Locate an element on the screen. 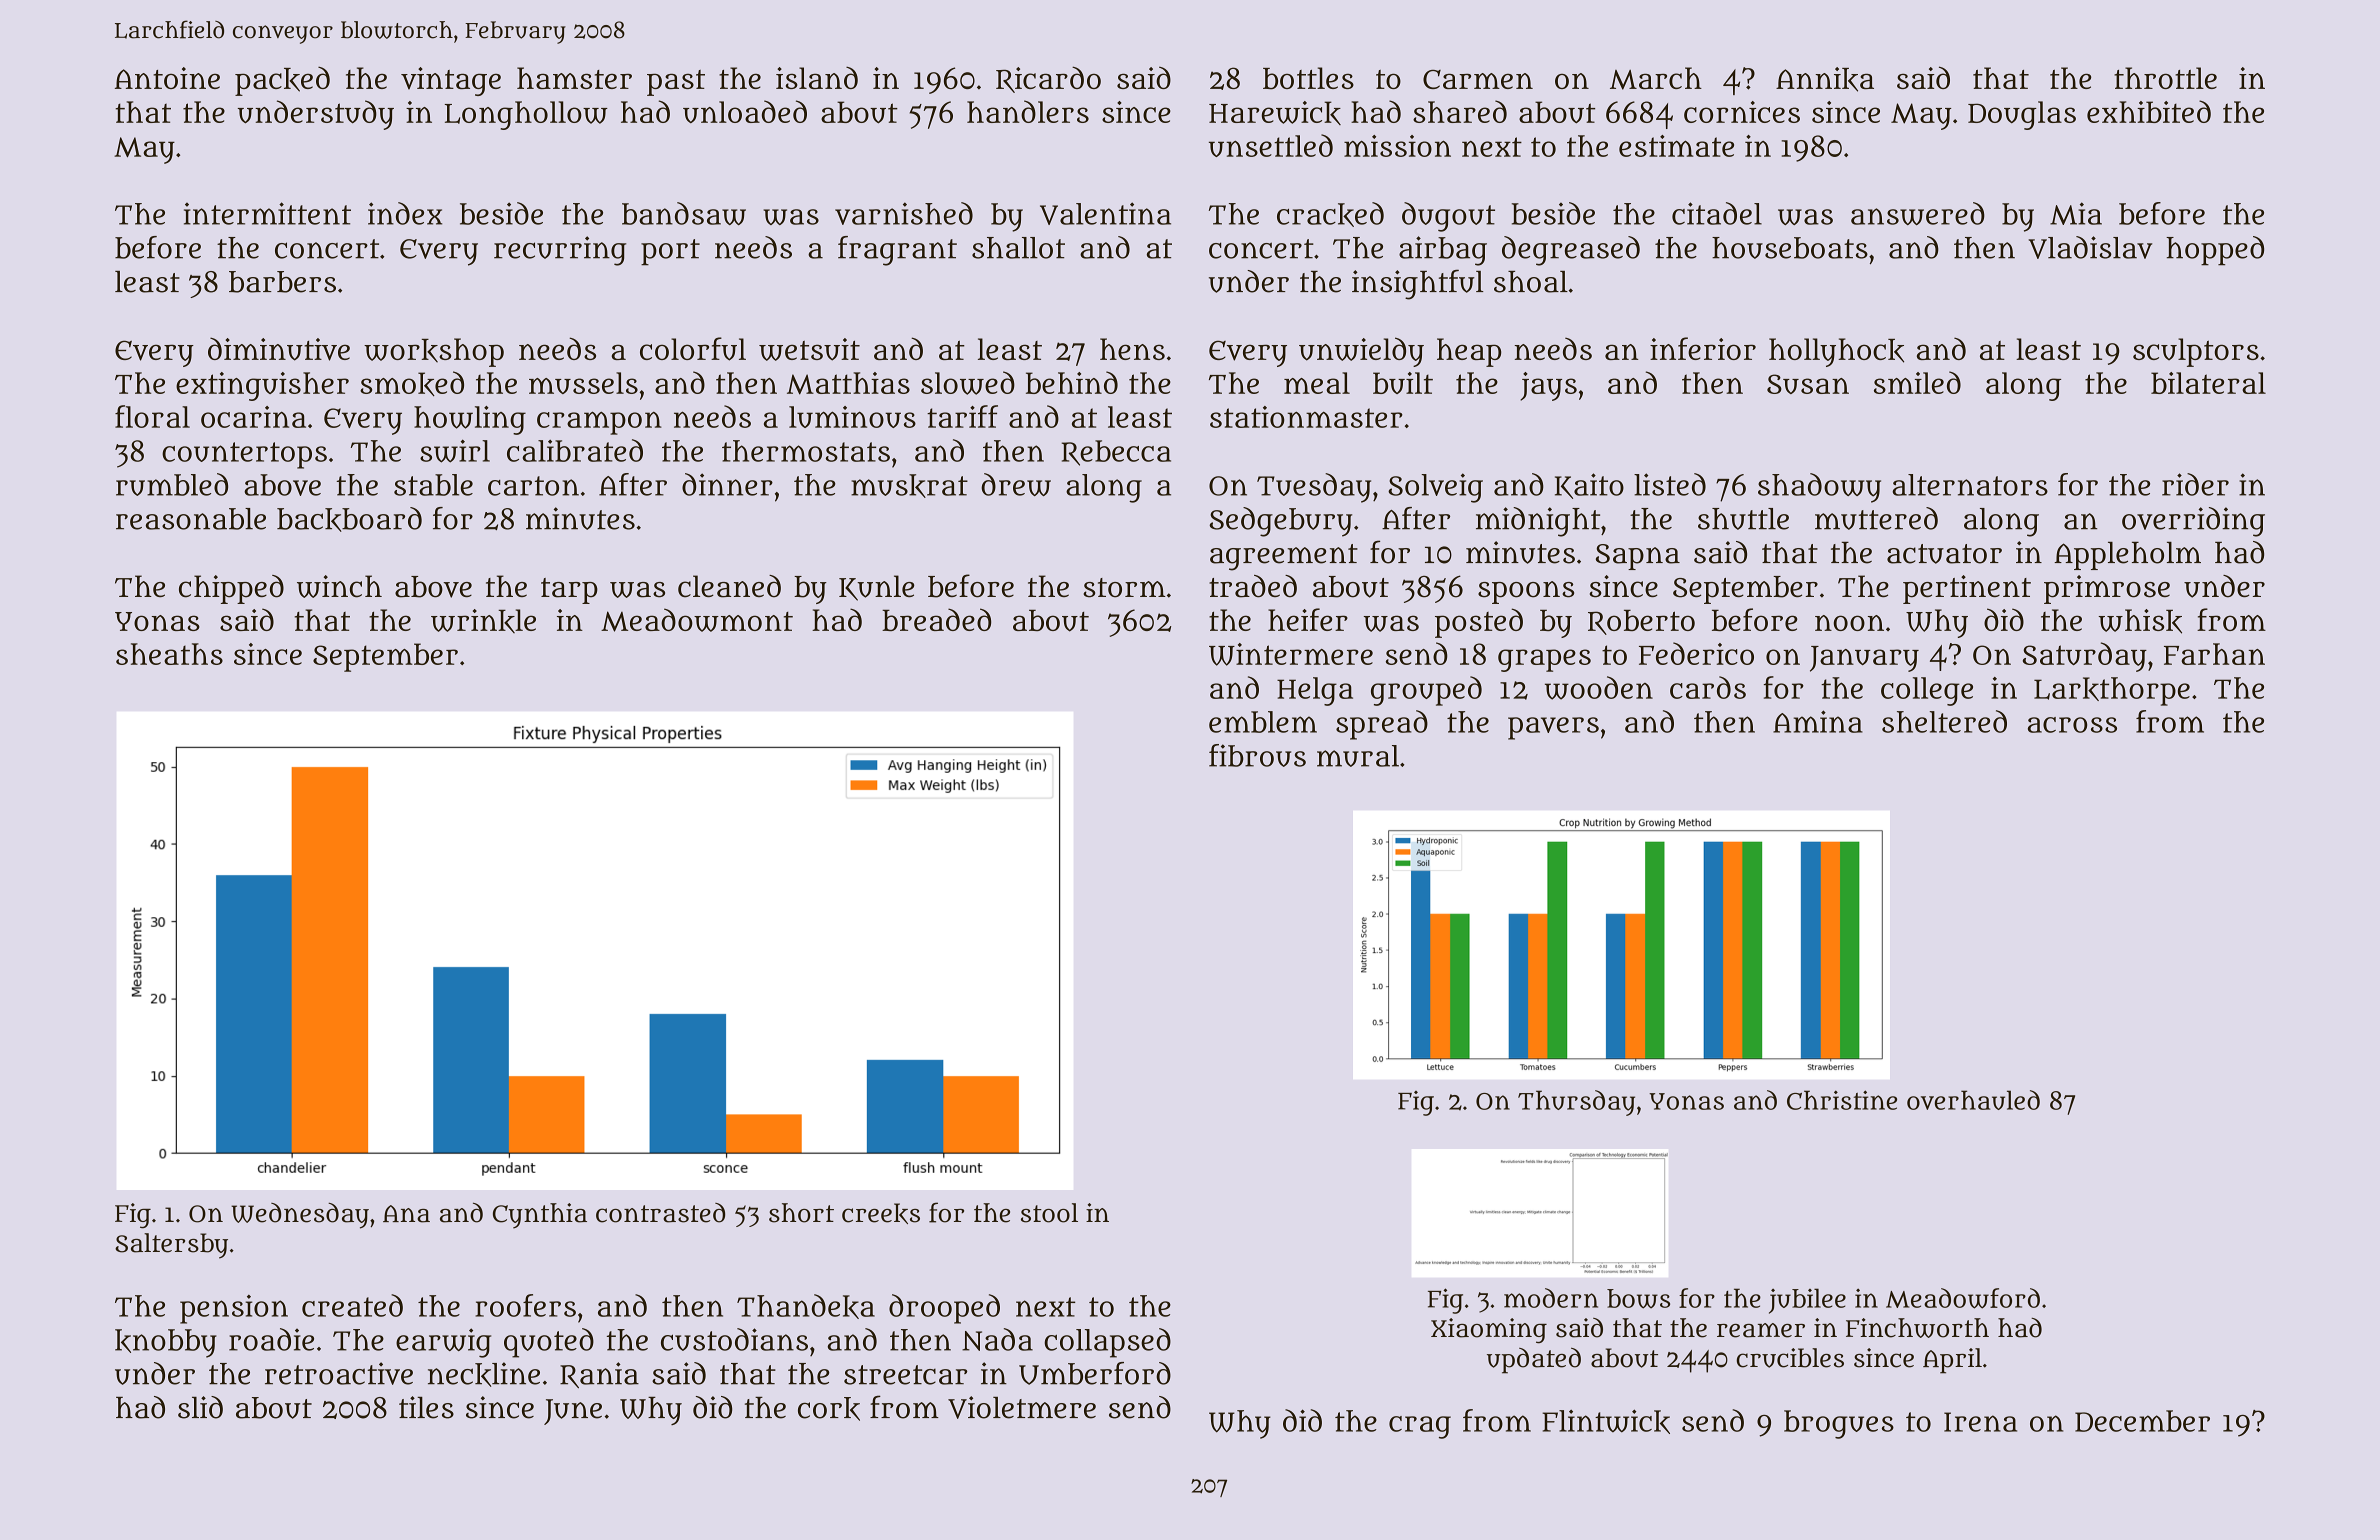 This screenshot has width=2380, height=1540. storm is located at coordinates (1124, 588).
